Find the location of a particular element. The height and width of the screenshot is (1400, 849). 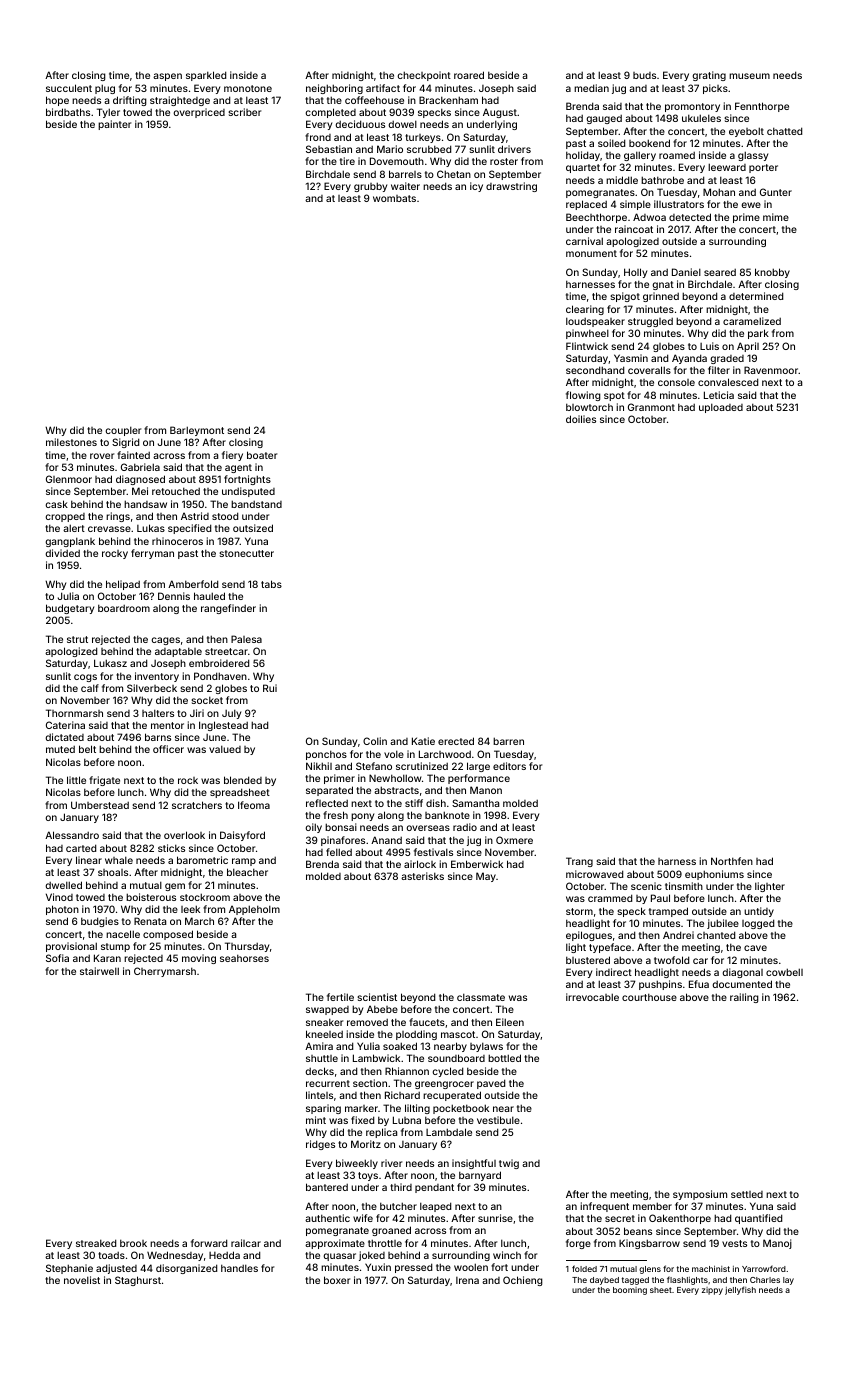

wombats is located at coordinates (394, 198).
